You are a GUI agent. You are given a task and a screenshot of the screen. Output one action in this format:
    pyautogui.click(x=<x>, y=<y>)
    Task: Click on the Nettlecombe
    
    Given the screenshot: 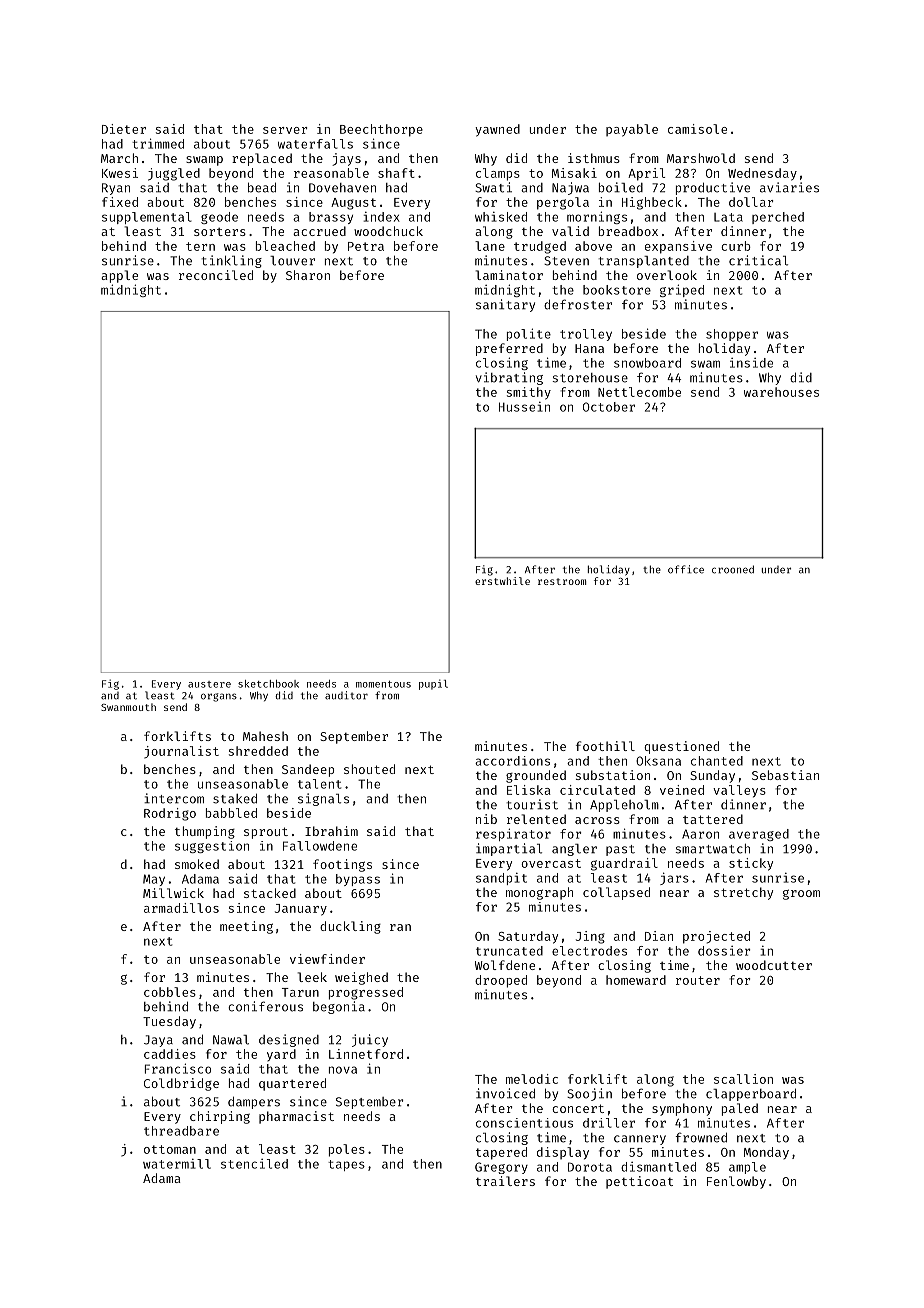 What is the action you would take?
    pyautogui.click(x=639, y=392)
